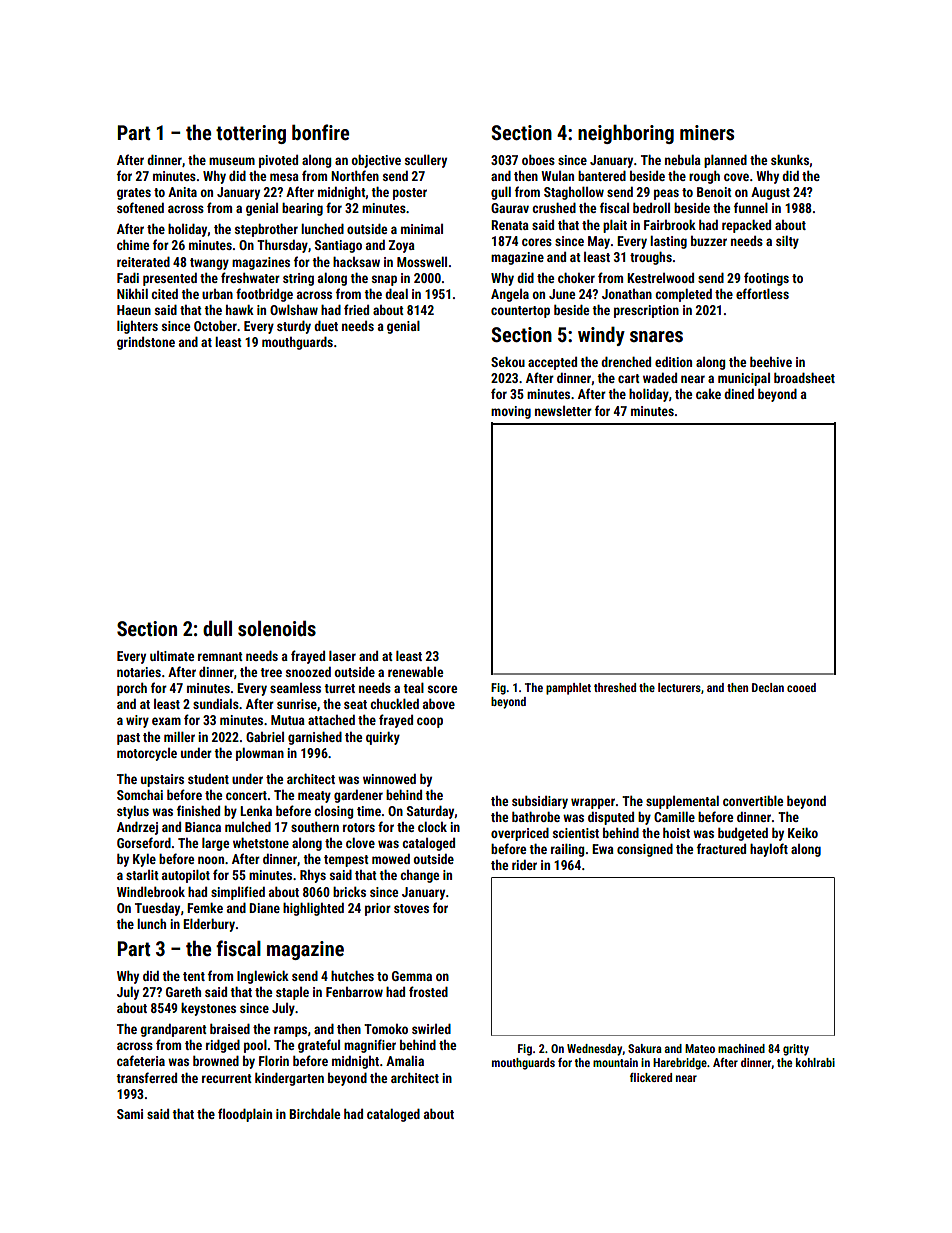 This screenshot has width=952, height=1233. I want to click on effortless, so click(762, 293).
